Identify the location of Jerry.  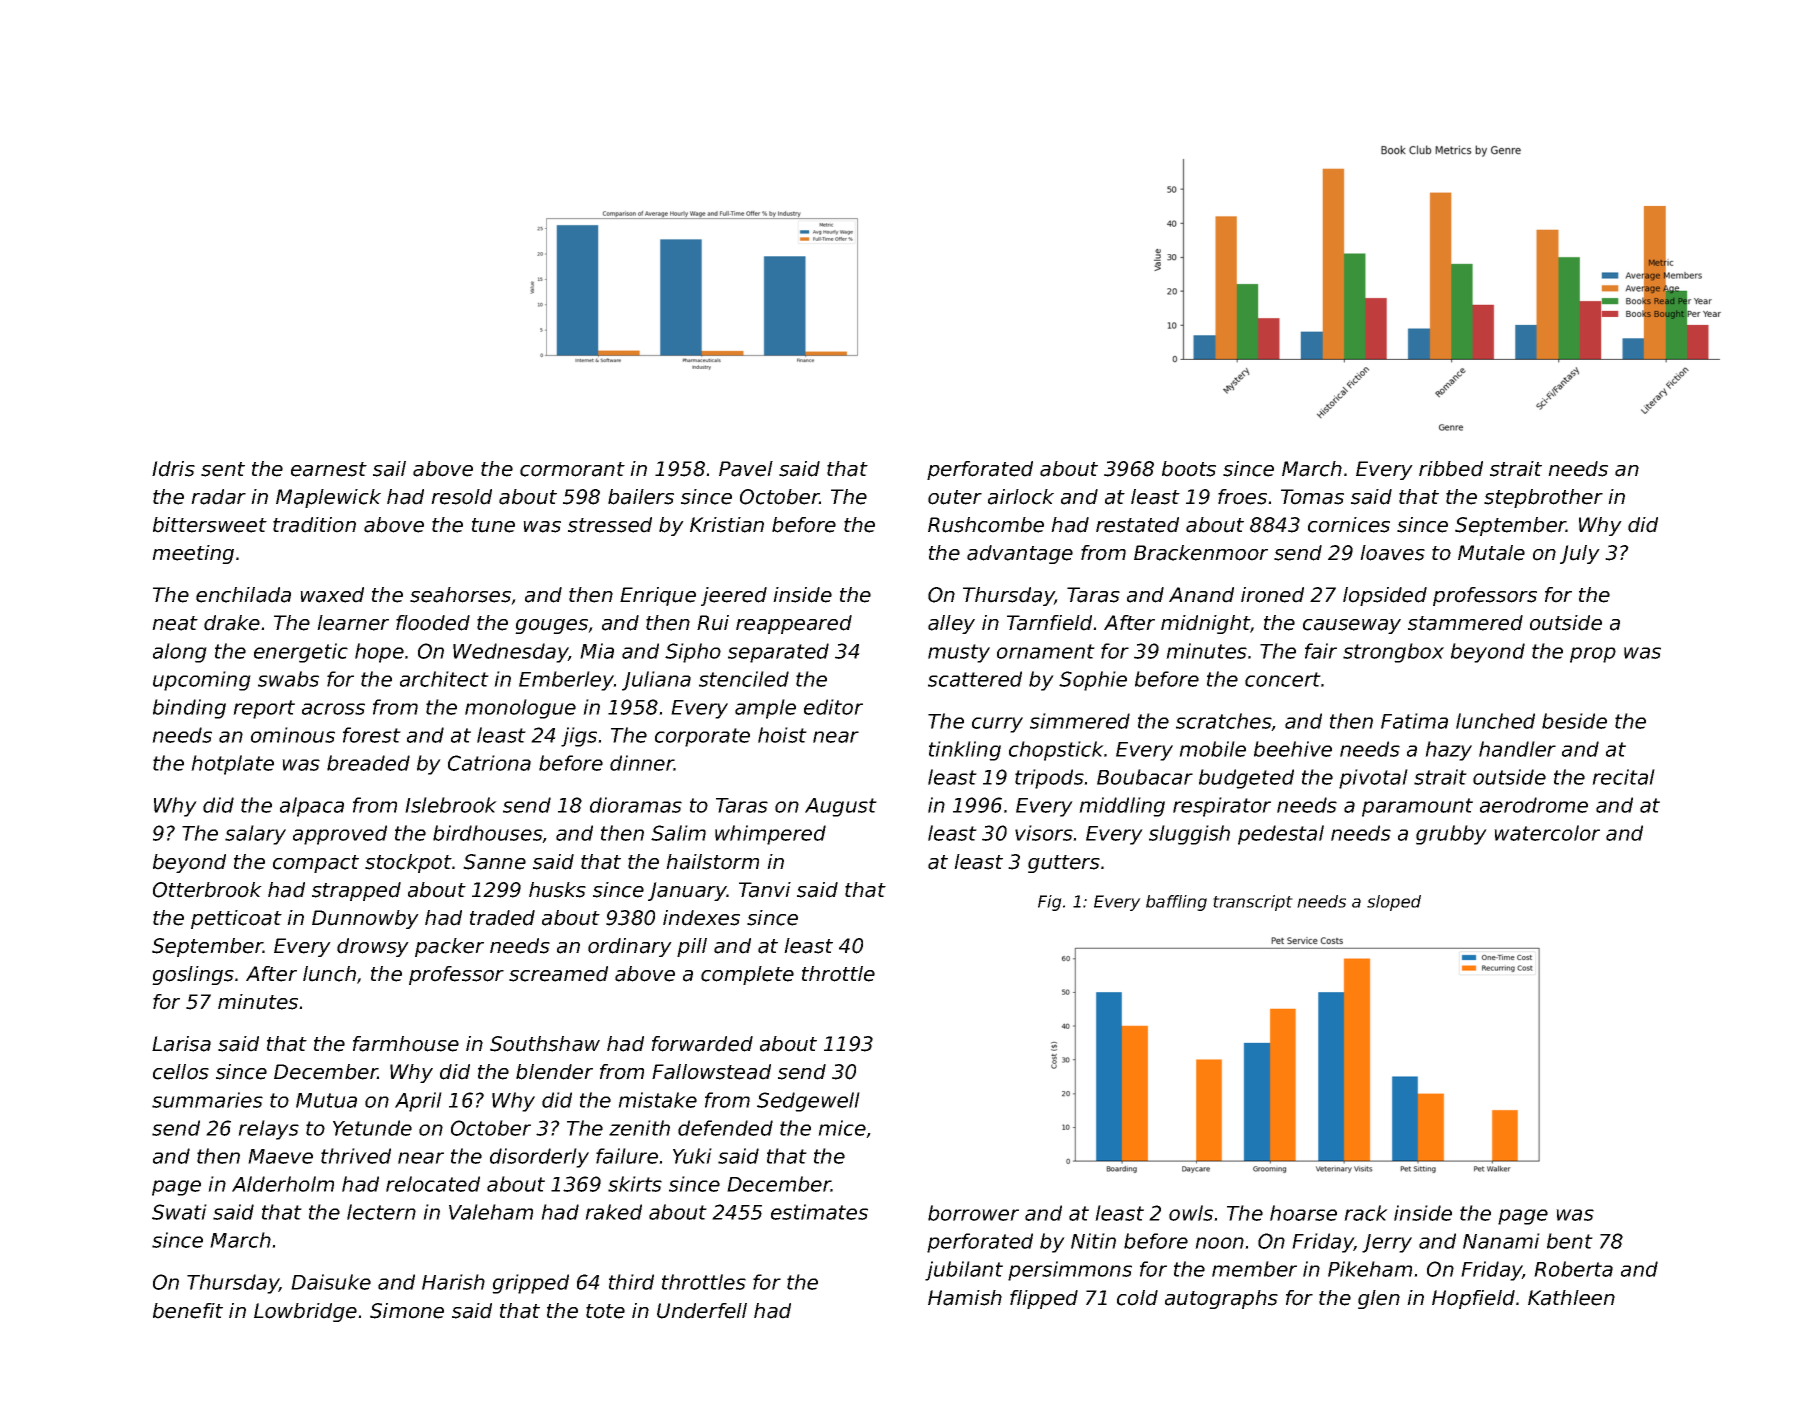
(1387, 1243).
